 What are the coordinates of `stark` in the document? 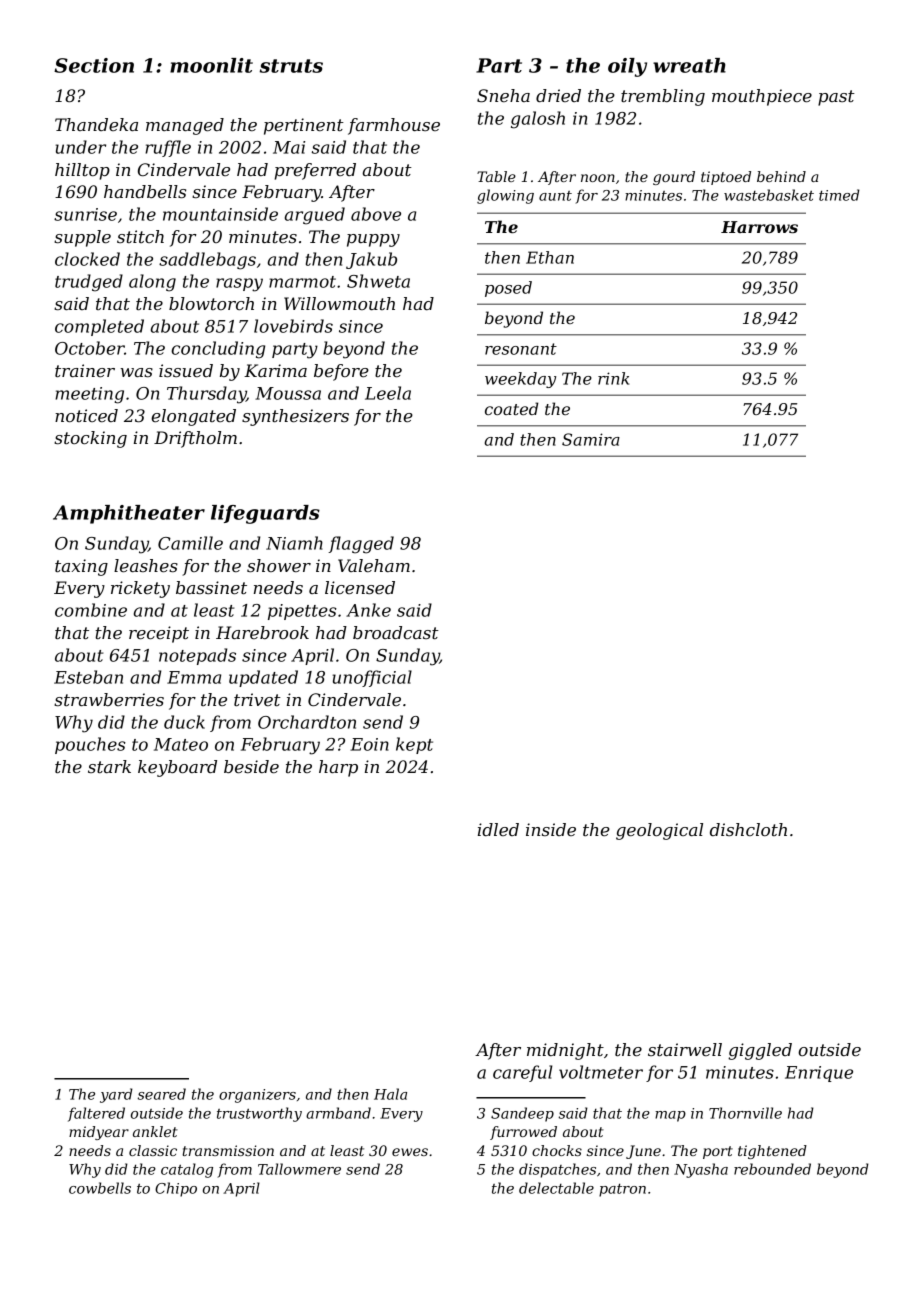 It's located at (109, 766).
